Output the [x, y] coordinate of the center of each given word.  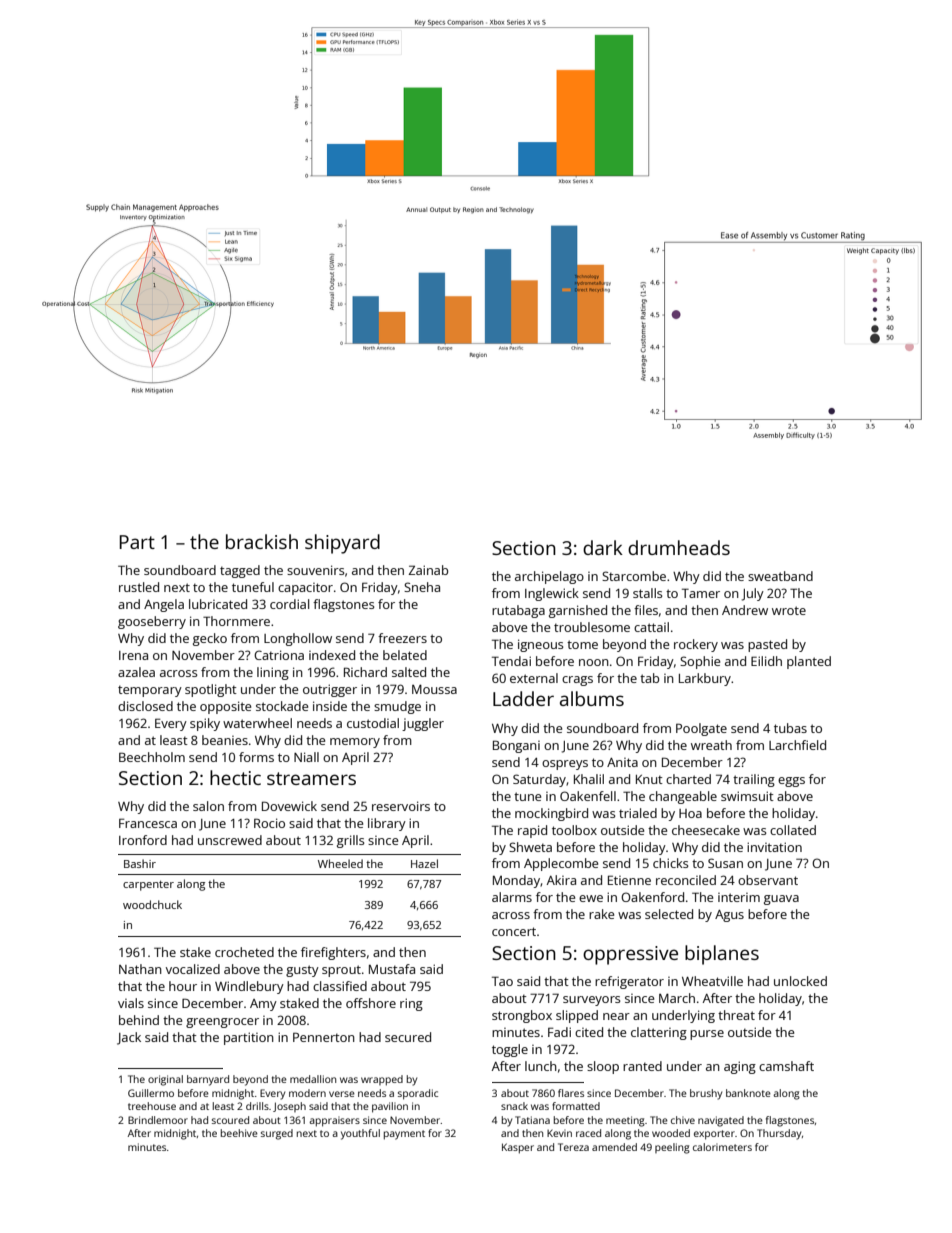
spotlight [211, 690]
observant [768, 880]
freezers [402, 638]
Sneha [422, 587]
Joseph [289, 1107]
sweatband [780, 576]
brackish [262, 541]
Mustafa [392, 969]
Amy [263, 1005]
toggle [510, 1050]
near [616, 1016]
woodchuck [152, 904]
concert [514, 931]
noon [594, 662]
